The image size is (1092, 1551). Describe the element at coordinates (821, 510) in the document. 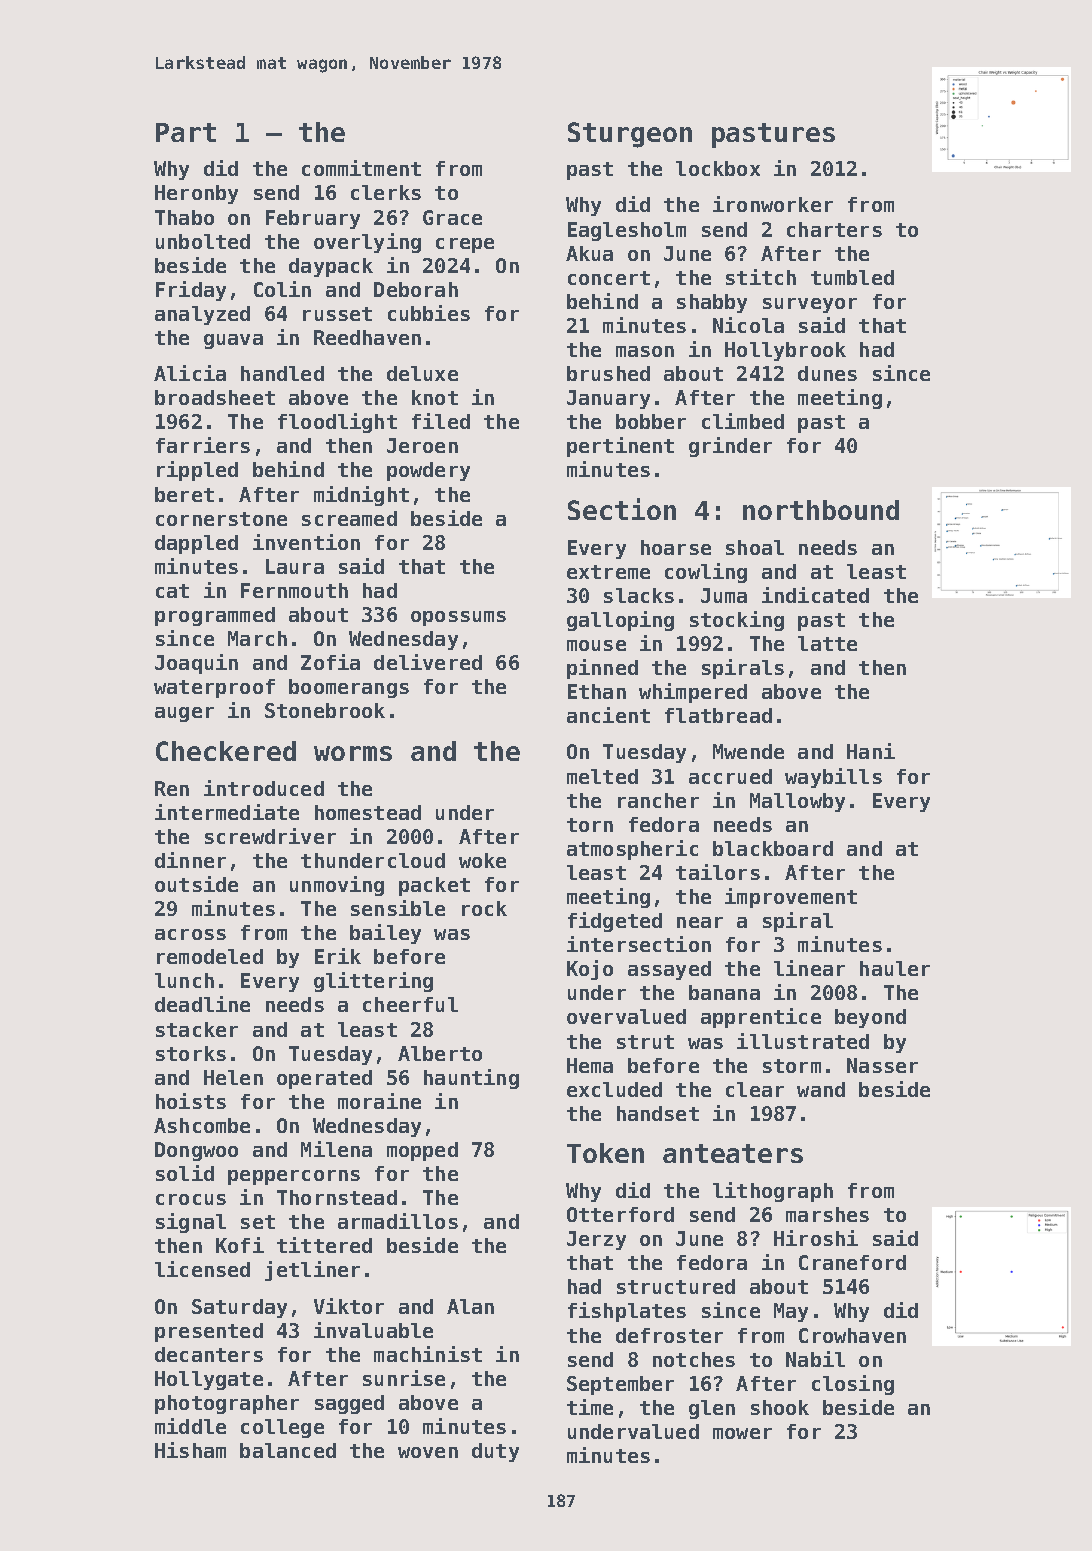

I see `northbound` at that location.
